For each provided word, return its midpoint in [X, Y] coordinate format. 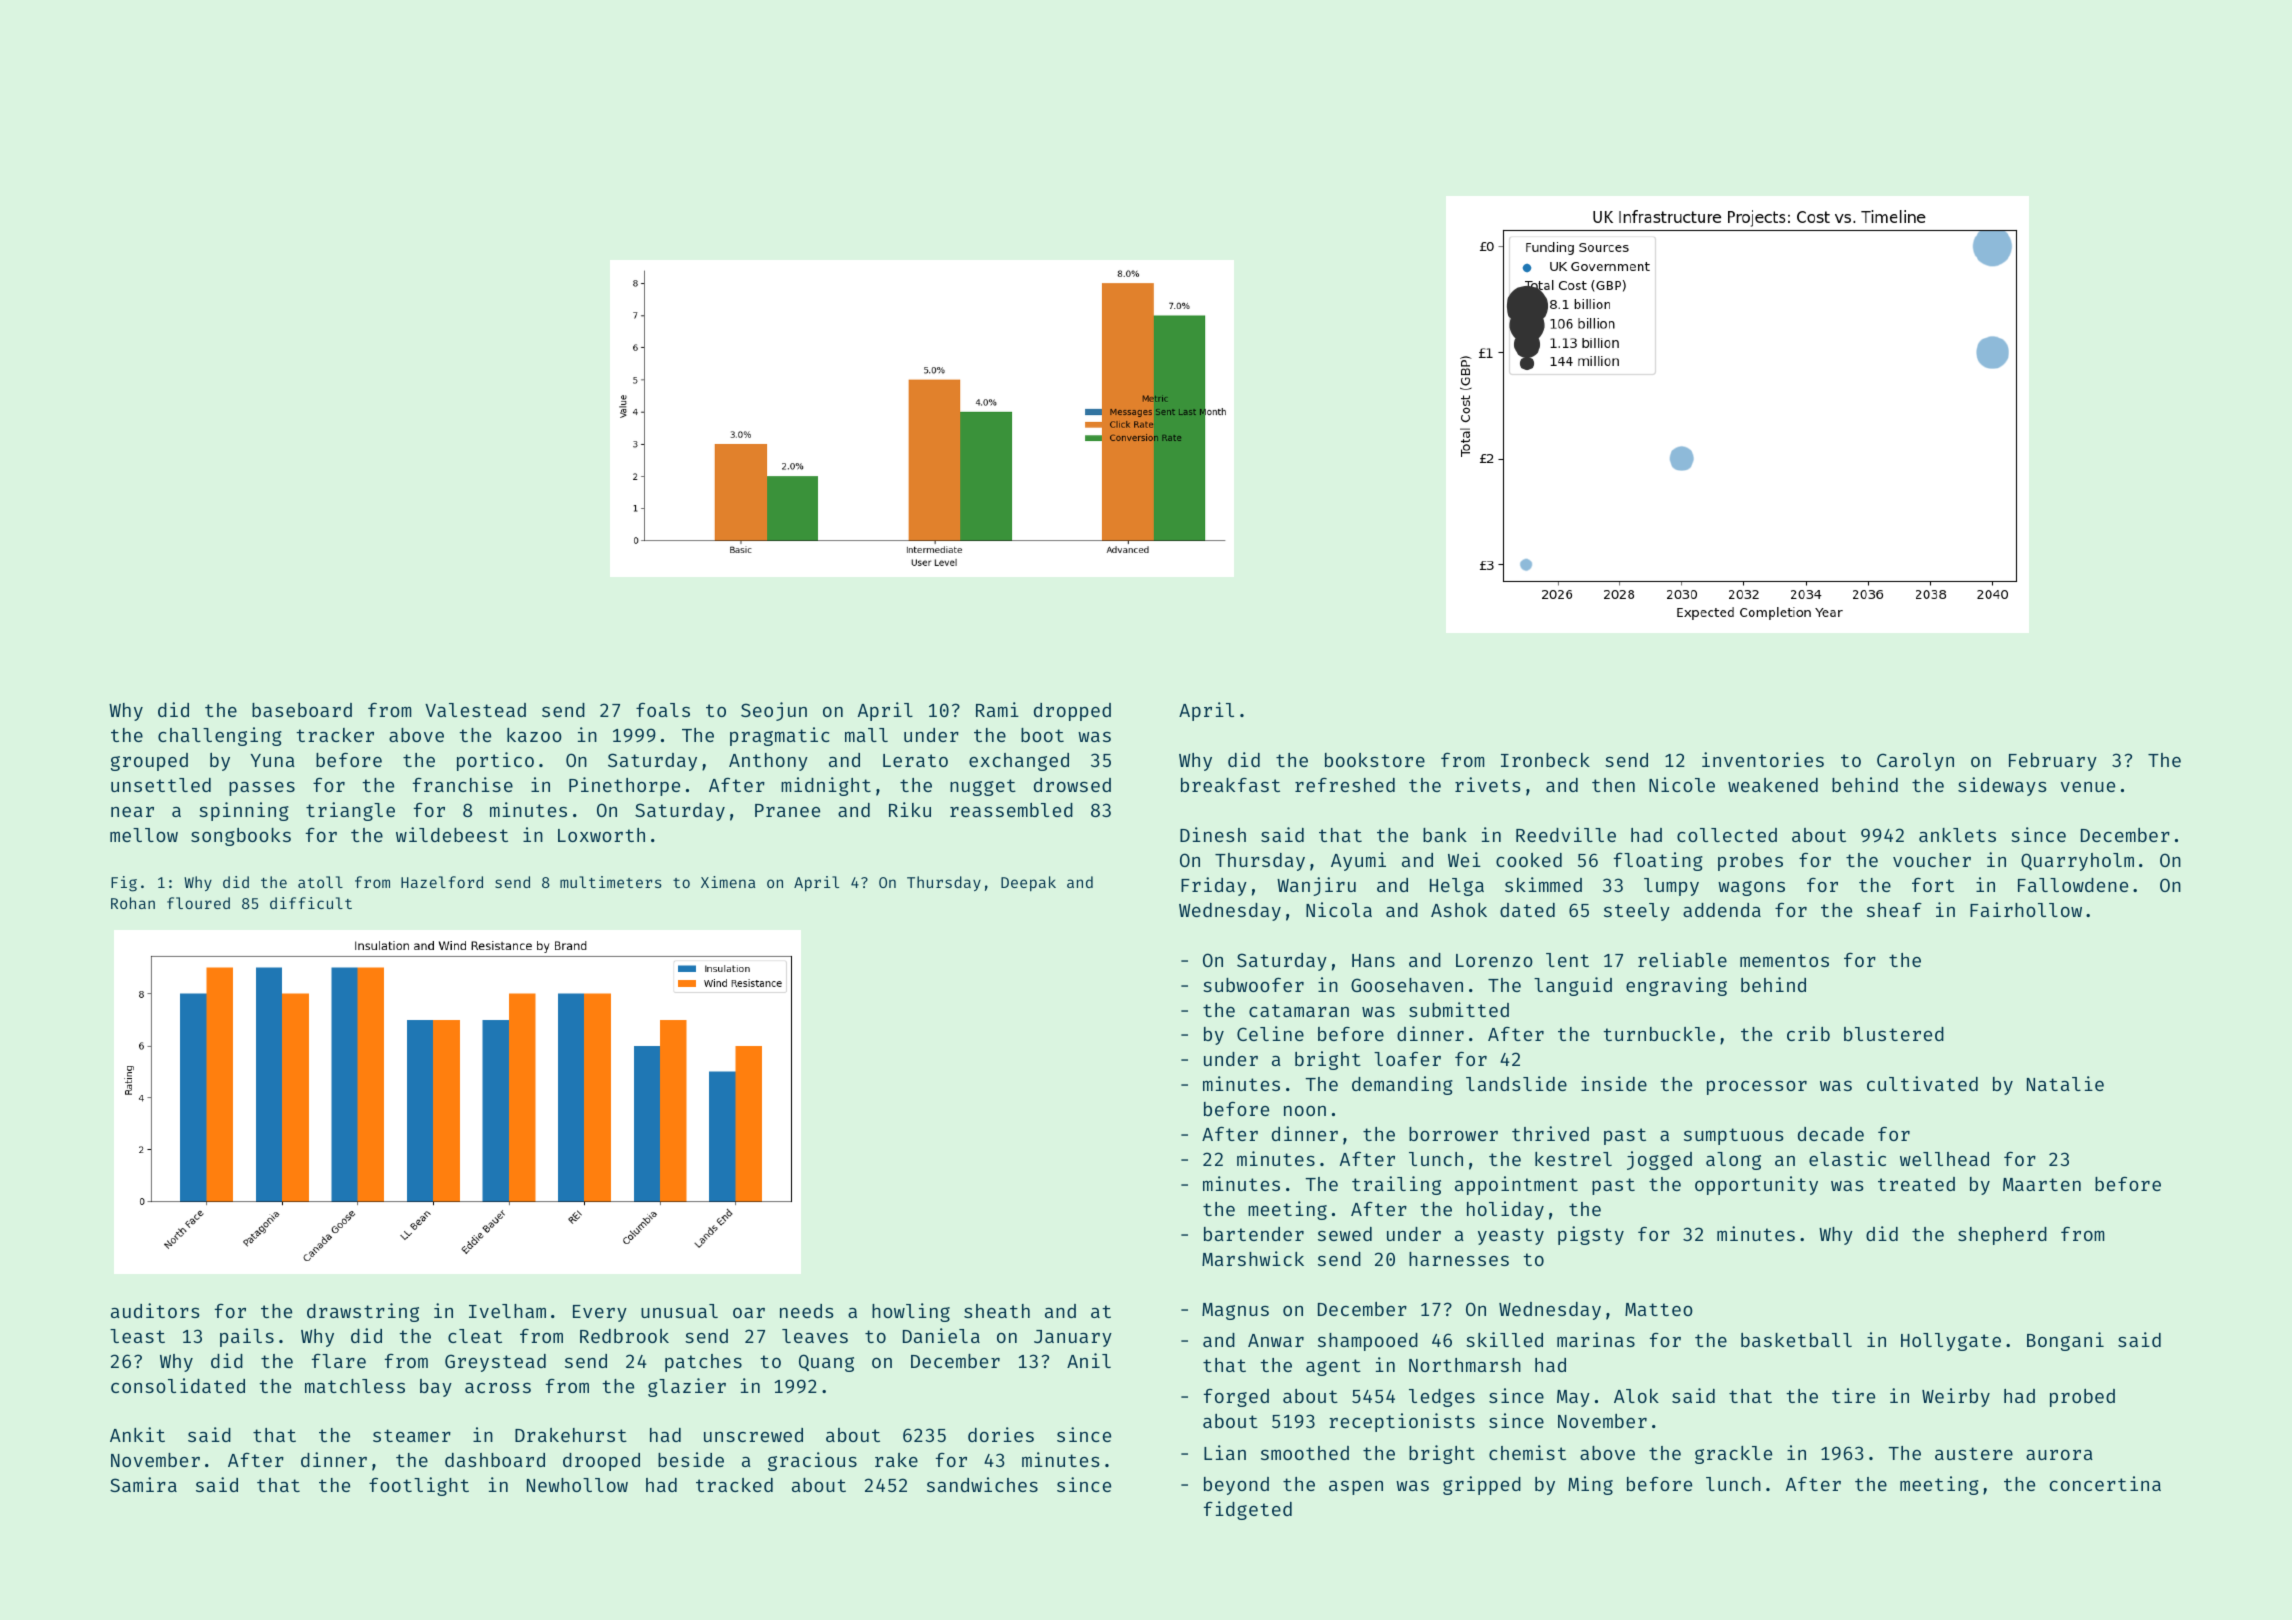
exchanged [1019, 762]
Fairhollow [2026, 909]
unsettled [161, 785]
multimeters [611, 882]
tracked [734, 1485]
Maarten [2042, 1184]
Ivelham [507, 1311]
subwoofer [1253, 985]
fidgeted [1248, 1510]
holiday [1505, 1210]
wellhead [1944, 1159]
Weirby [1956, 1397]
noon [1305, 1111]
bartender [1254, 1234]
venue [2088, 787]
